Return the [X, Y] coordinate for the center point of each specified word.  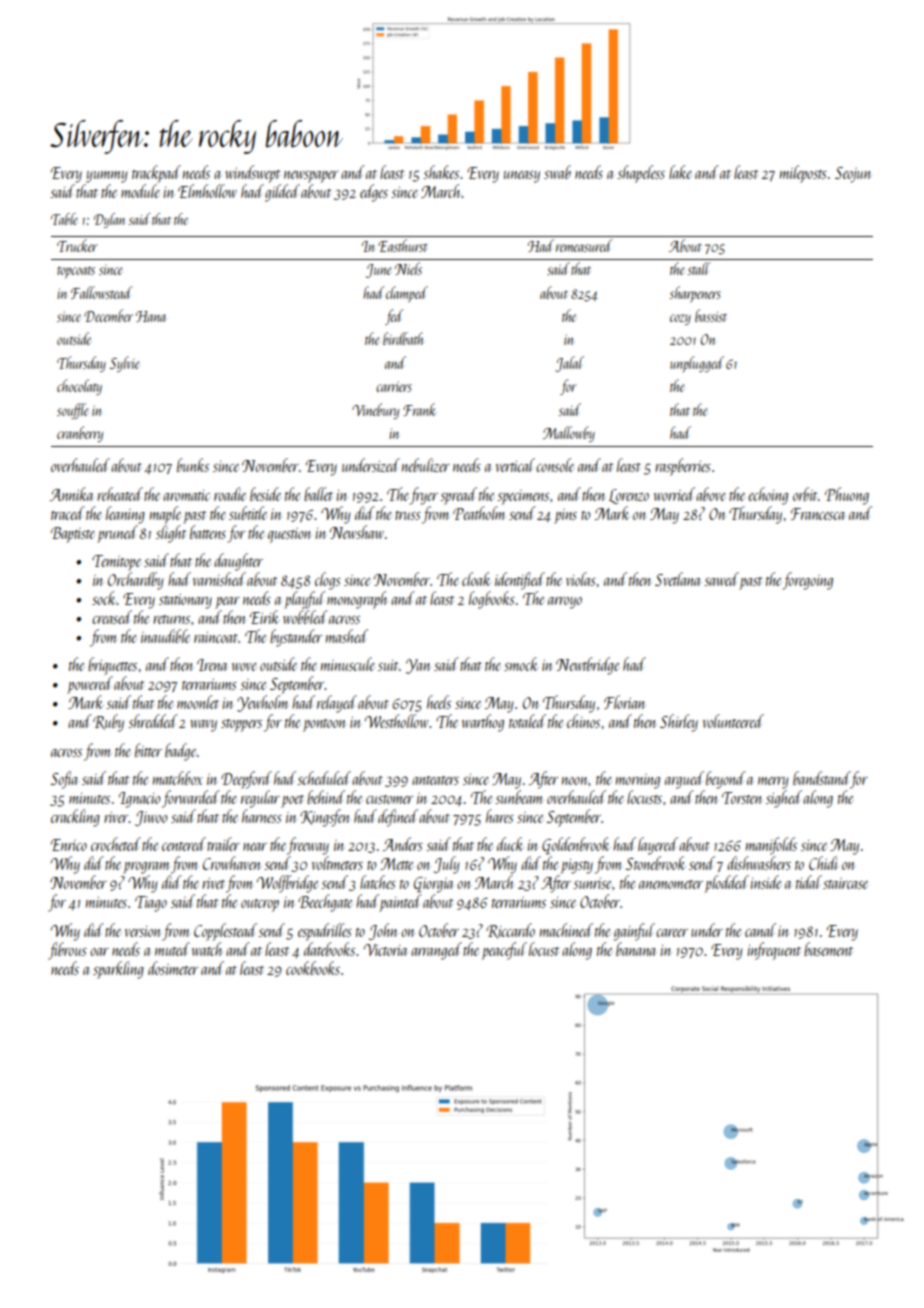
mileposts [803, 174]
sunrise [592, 883]
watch [207, 949]
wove [244, 667]
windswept [253, 174]
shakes [441, 172]
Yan [418, 666]
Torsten [741, 798]
